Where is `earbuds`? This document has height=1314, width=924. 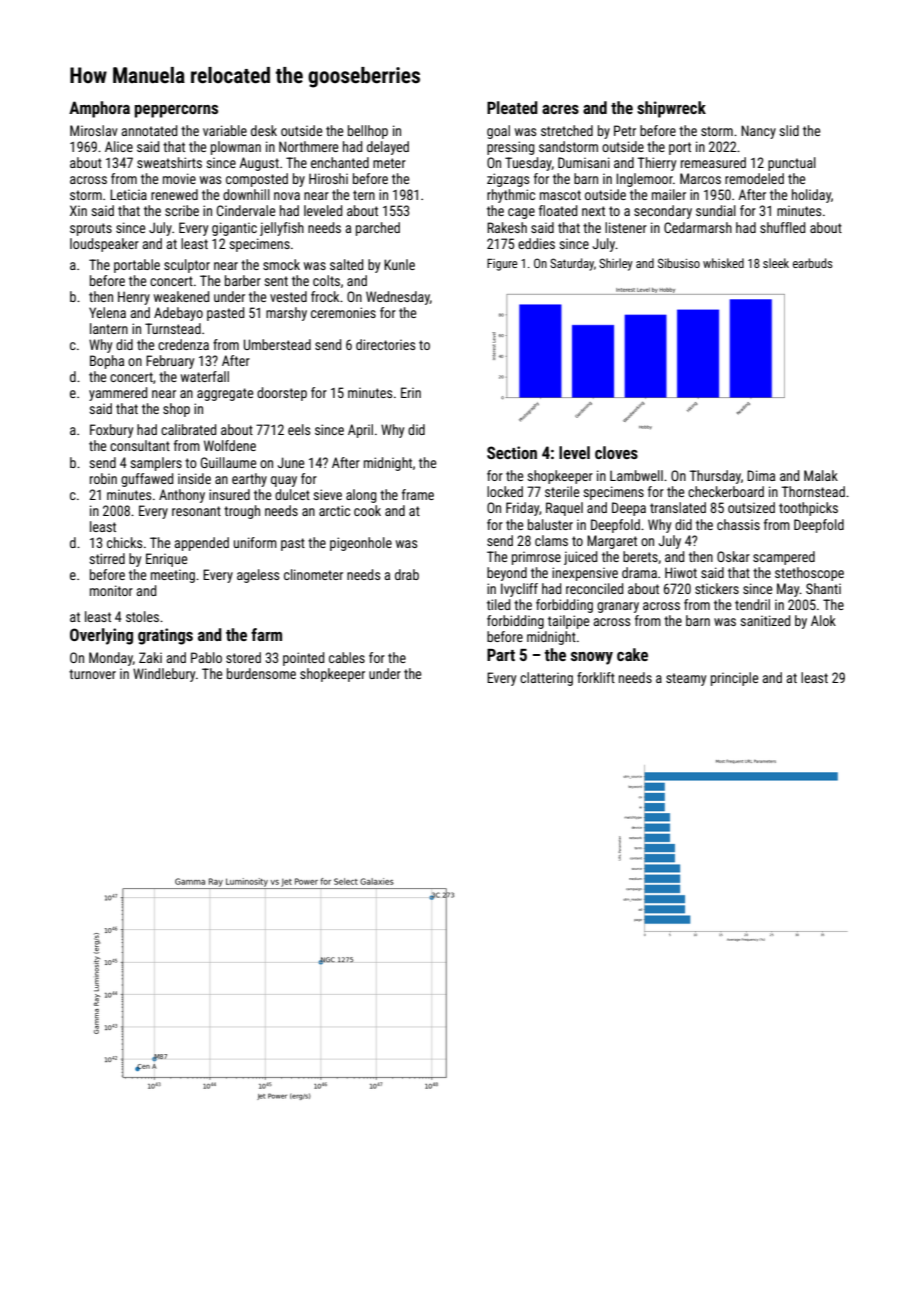 earbuds is located at coordinates (813, 263).
